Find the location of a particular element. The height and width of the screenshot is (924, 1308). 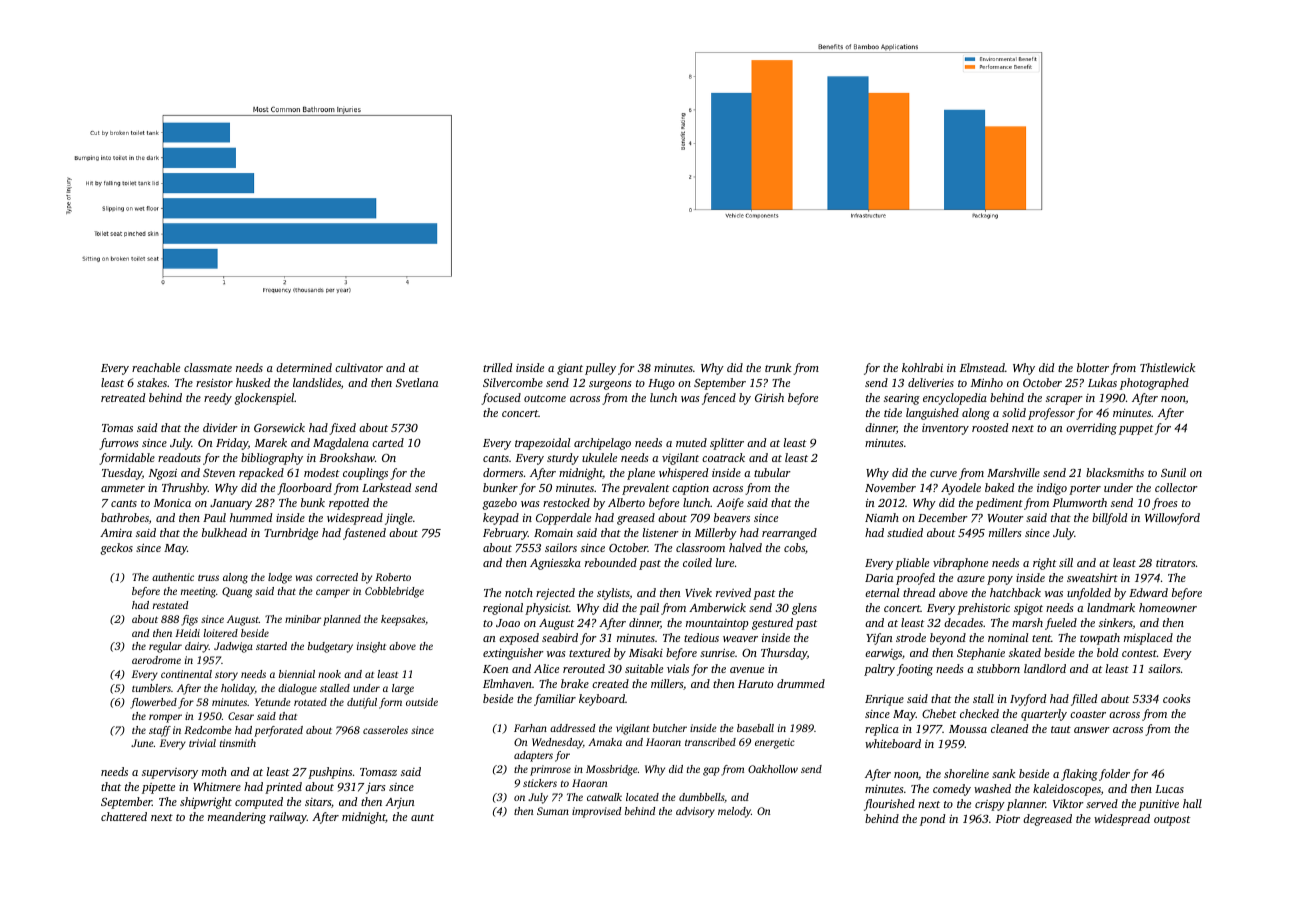

billfold is located at coordinates (1109, 519).
